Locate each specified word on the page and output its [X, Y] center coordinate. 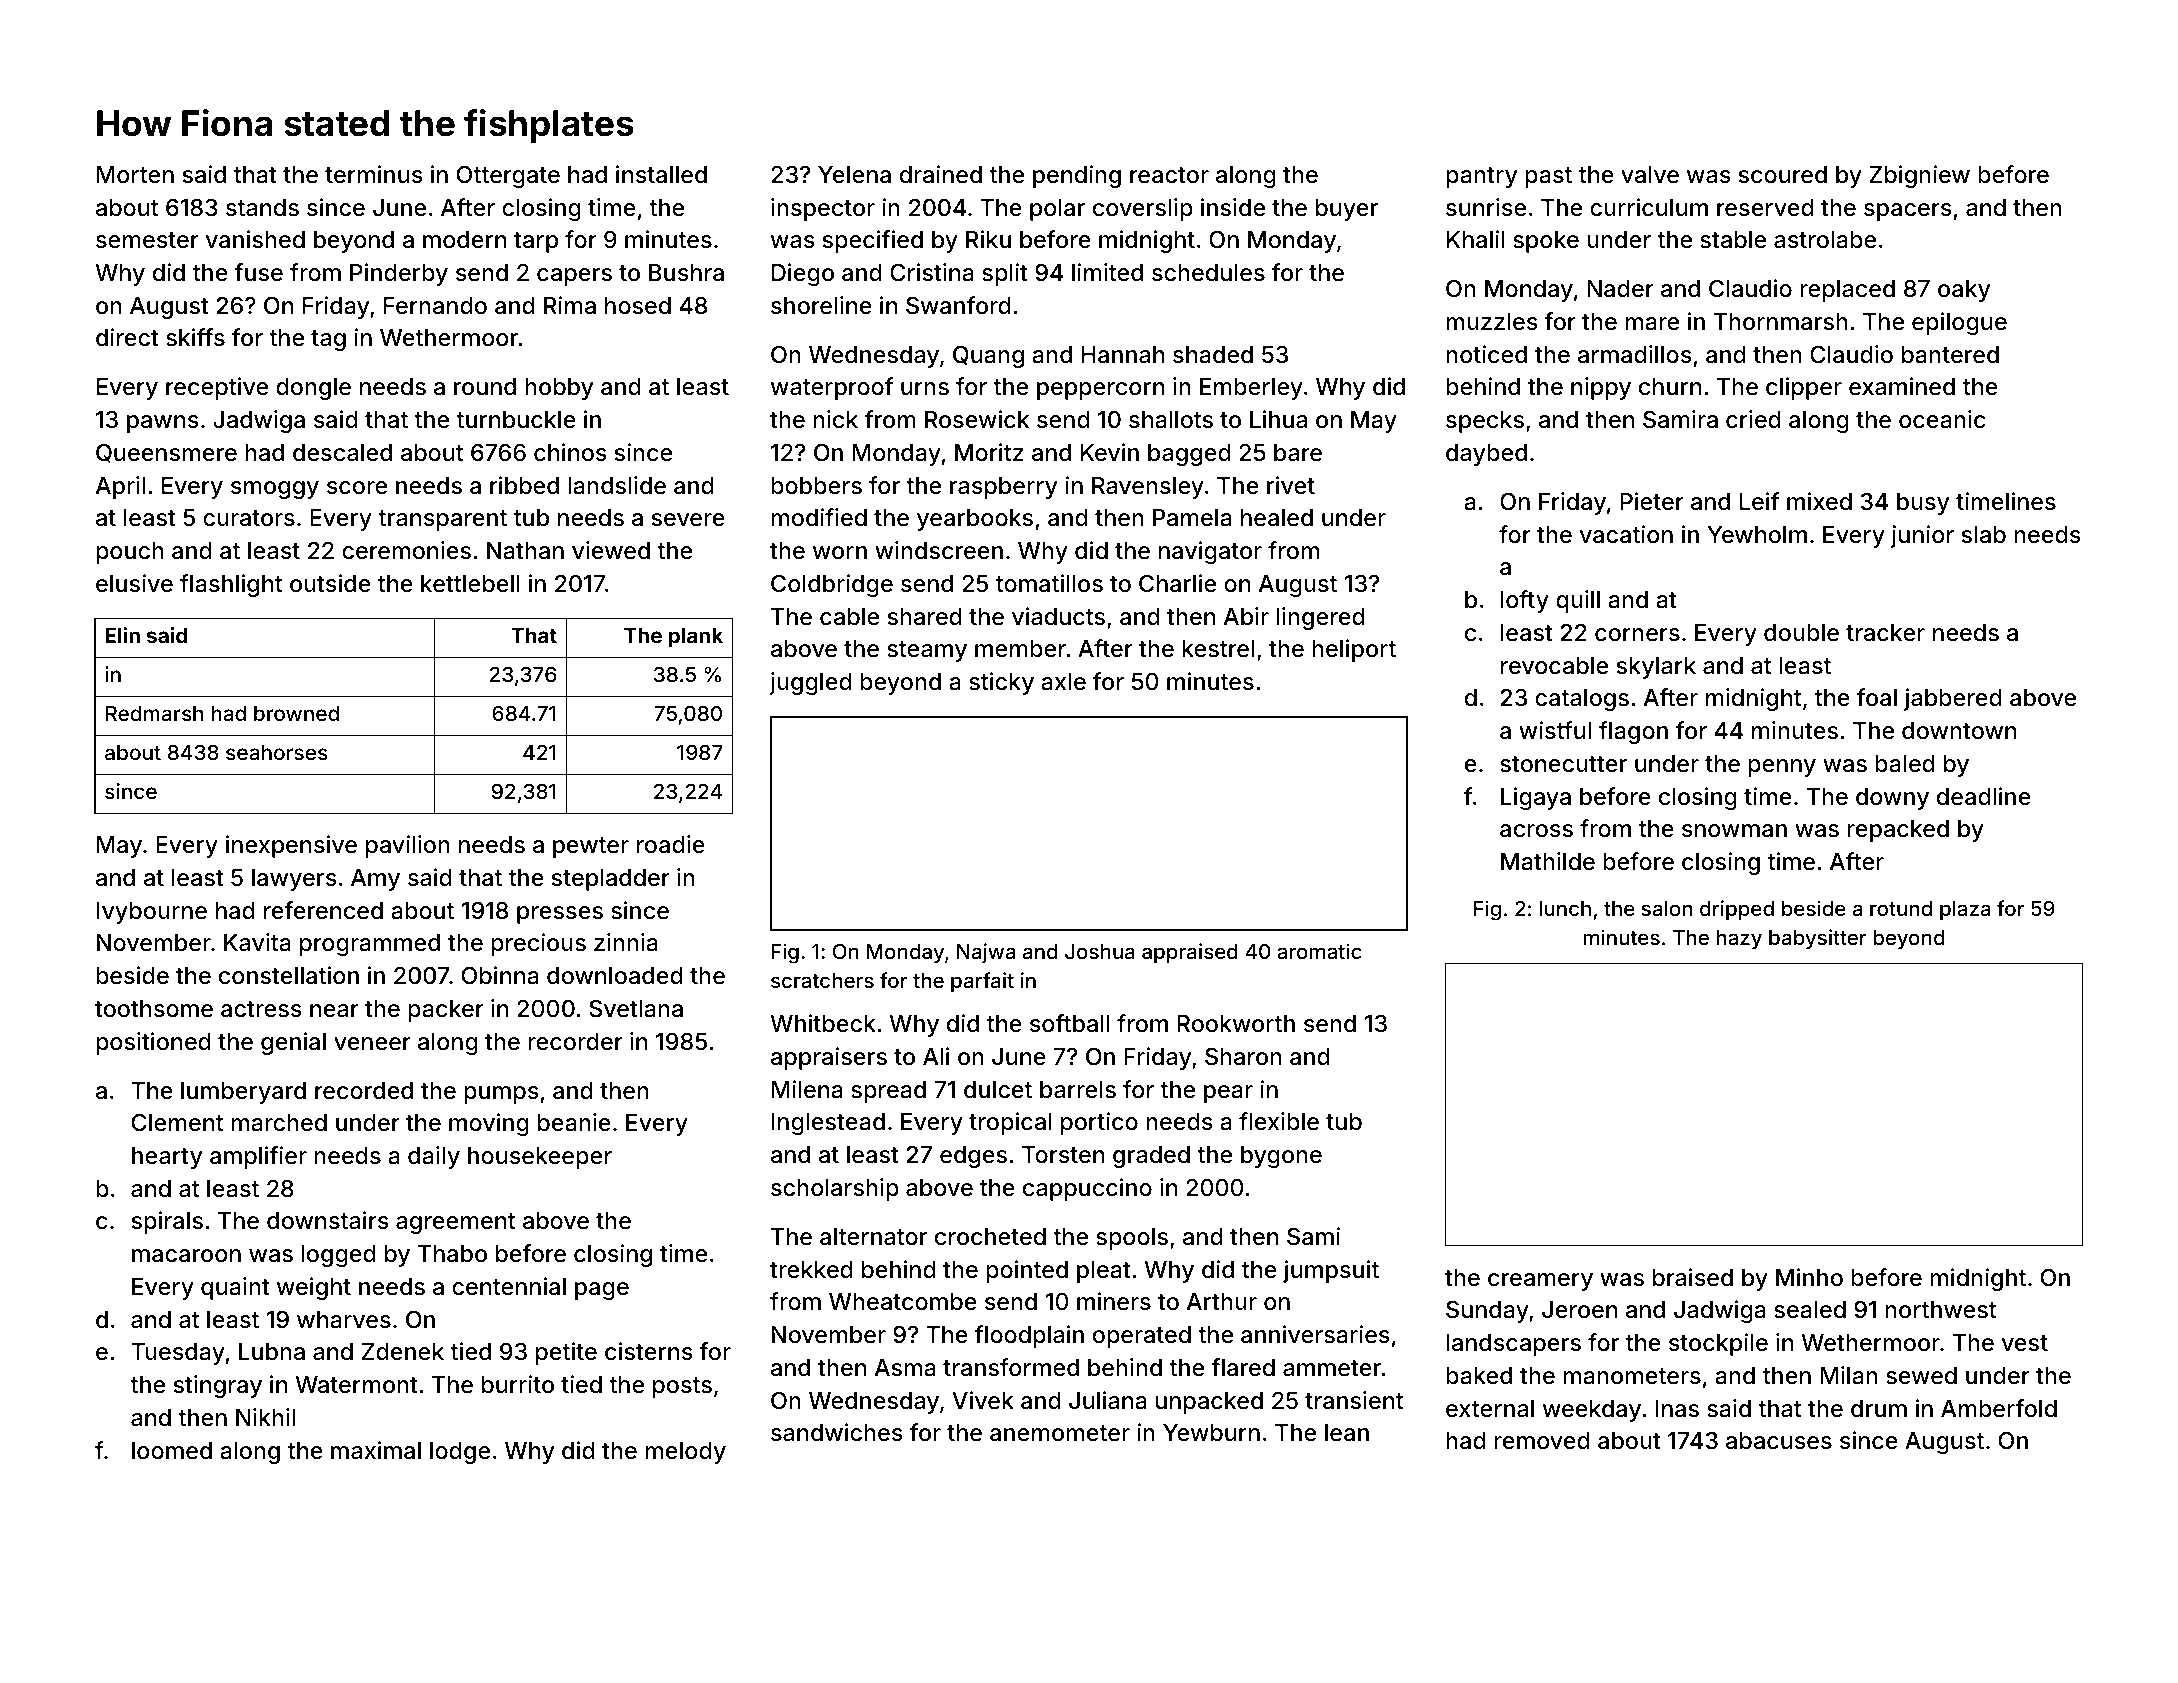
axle [1063, 682]
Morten [135, 175]
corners [1637, 635]
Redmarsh [154, 713]
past [1548, 177]
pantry [1481, 177]
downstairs [328, 1220]
